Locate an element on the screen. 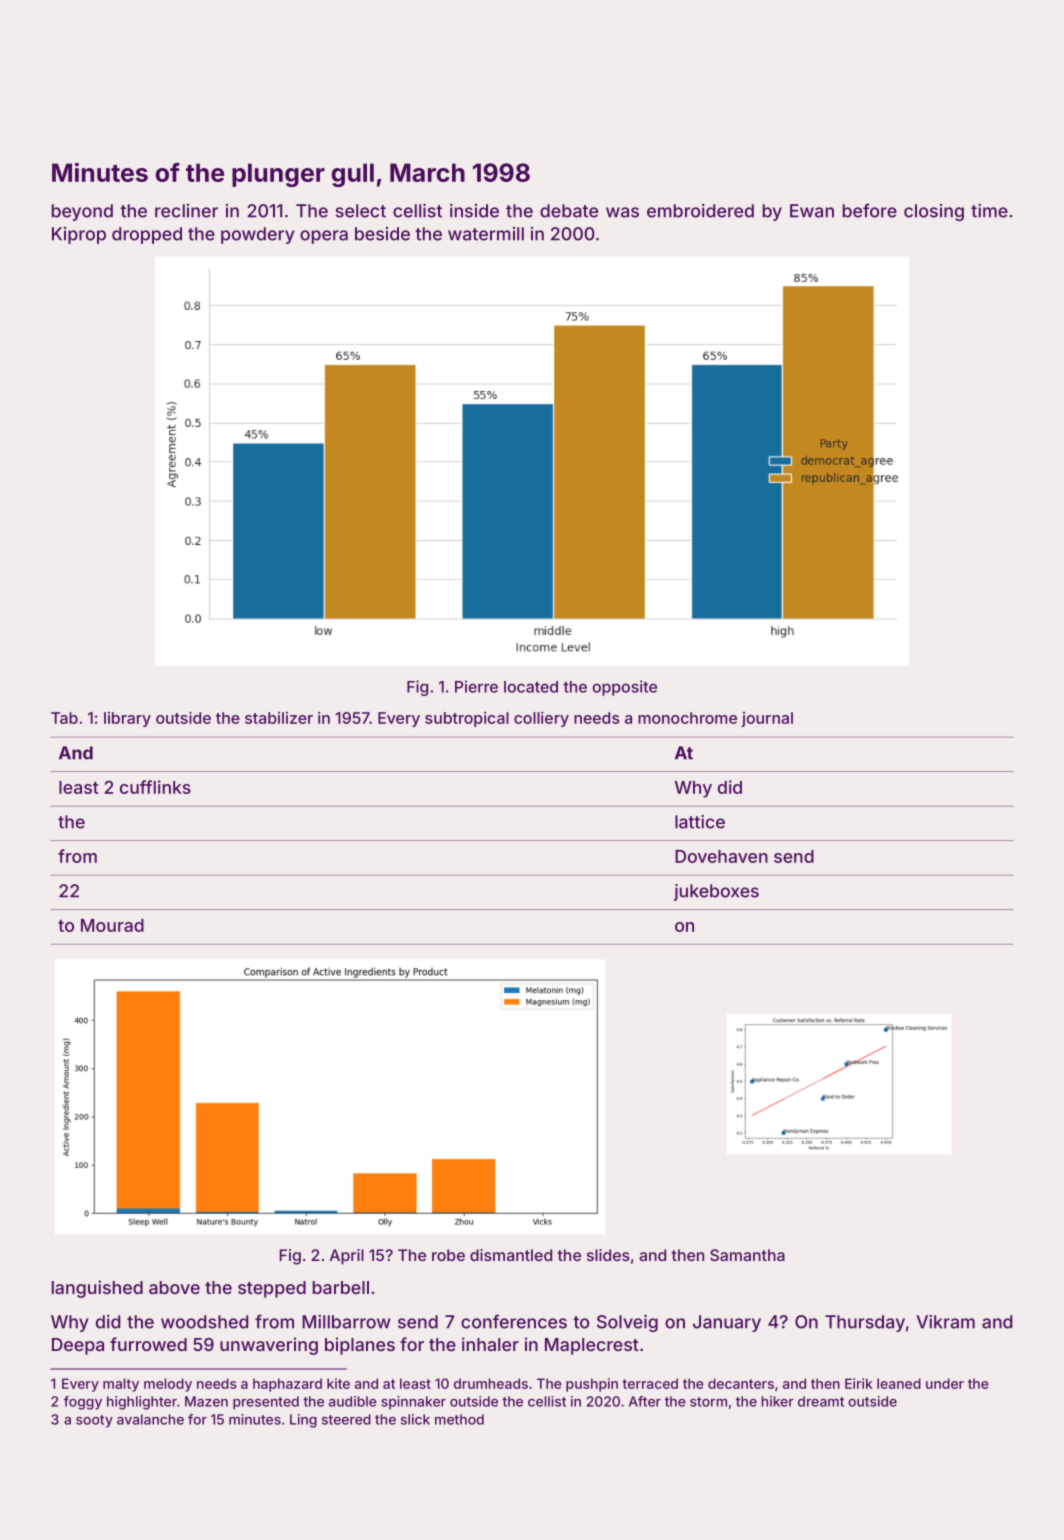 The image size is (1064, 1540). lattice is located at coordinates (700, 822).
